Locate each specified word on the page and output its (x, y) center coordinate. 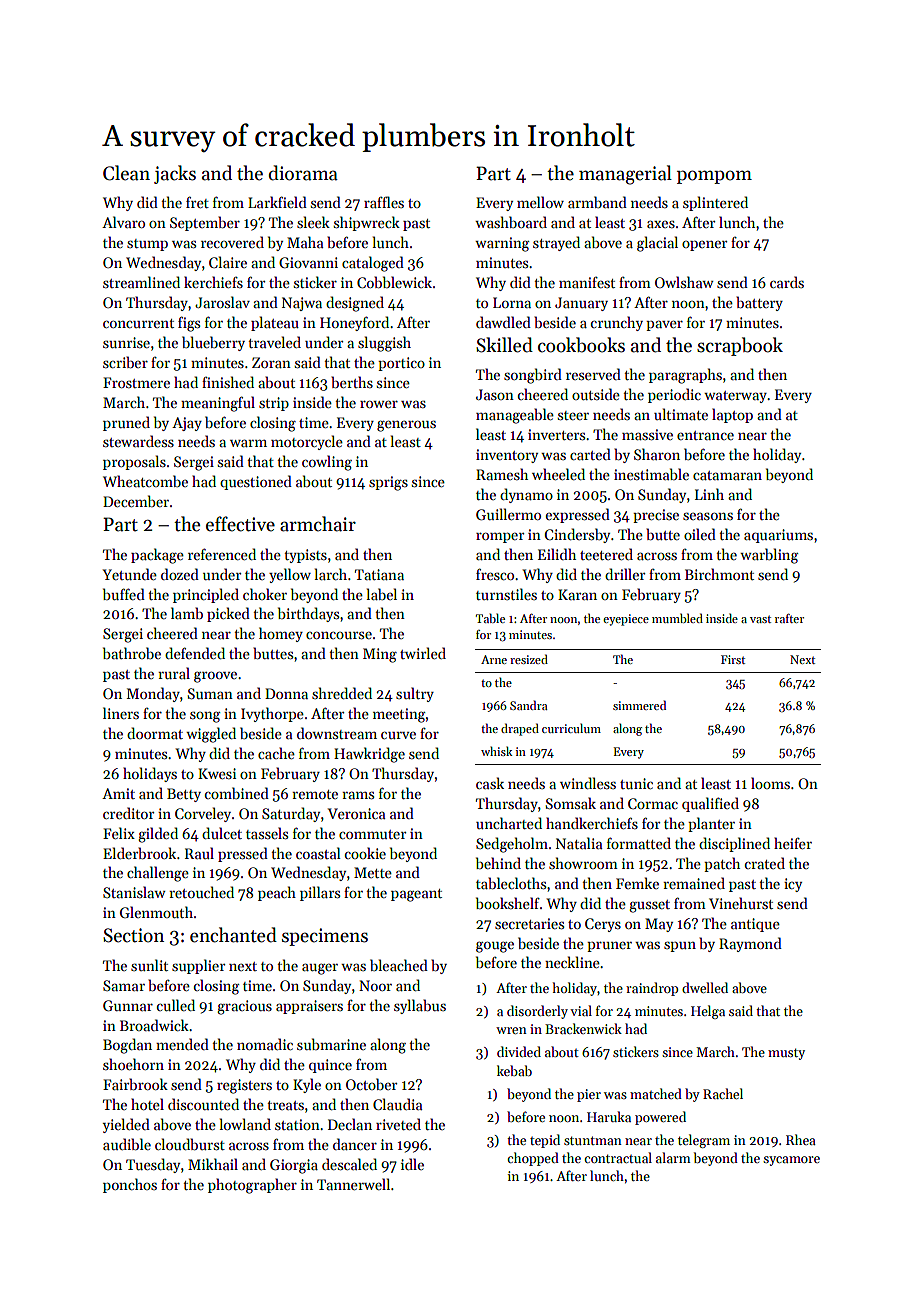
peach (277, 893)
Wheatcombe (145, 481)
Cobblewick (394, 282)
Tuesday (153, 1165)
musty (786, 1054)
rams (358, 795)
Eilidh (557, 554)
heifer (793, 843)
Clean (126, 173)
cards (787, 282)
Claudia (398, 1104)
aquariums (778, 536)
